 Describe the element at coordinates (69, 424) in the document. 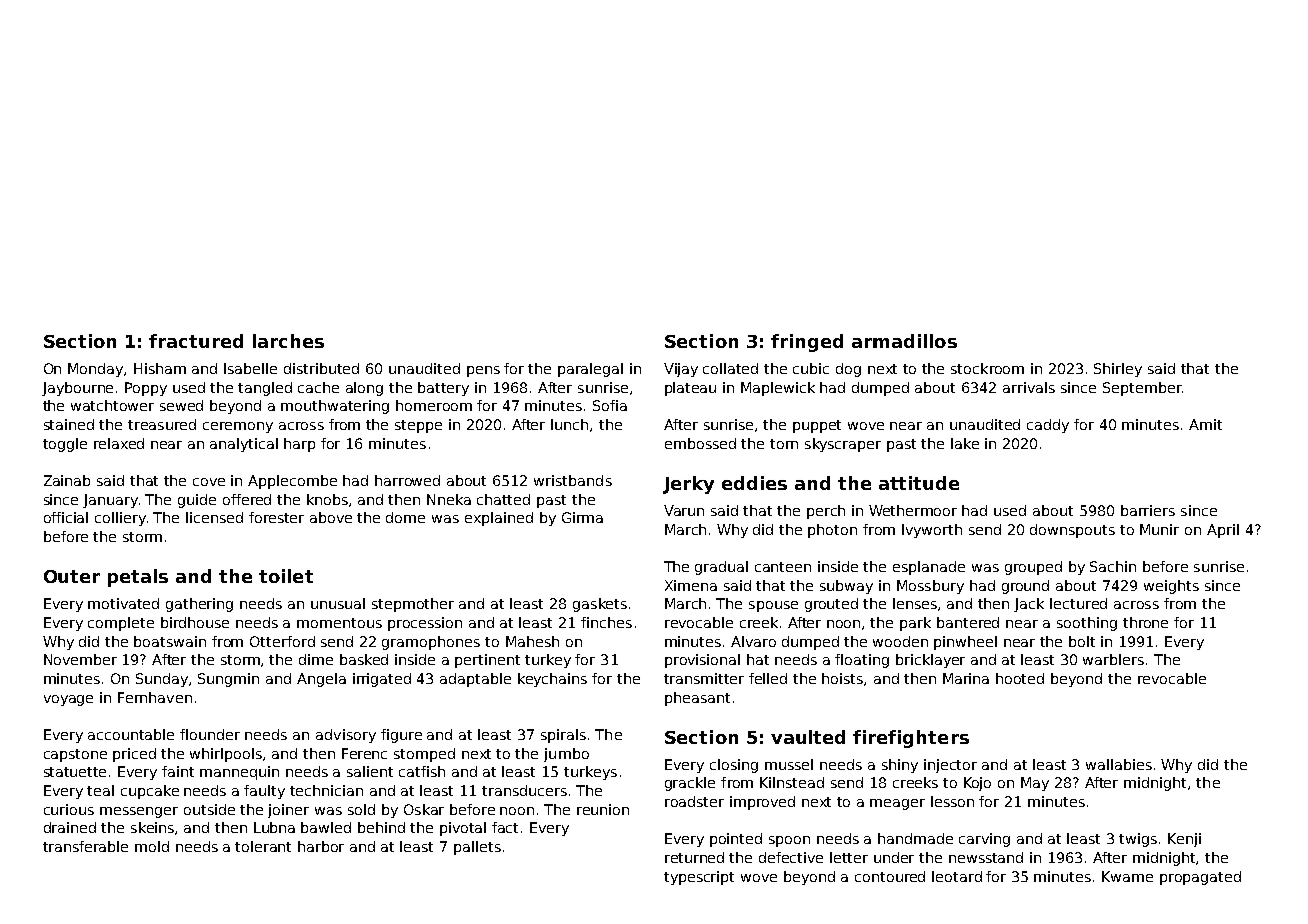

I see `stained` at that location.
